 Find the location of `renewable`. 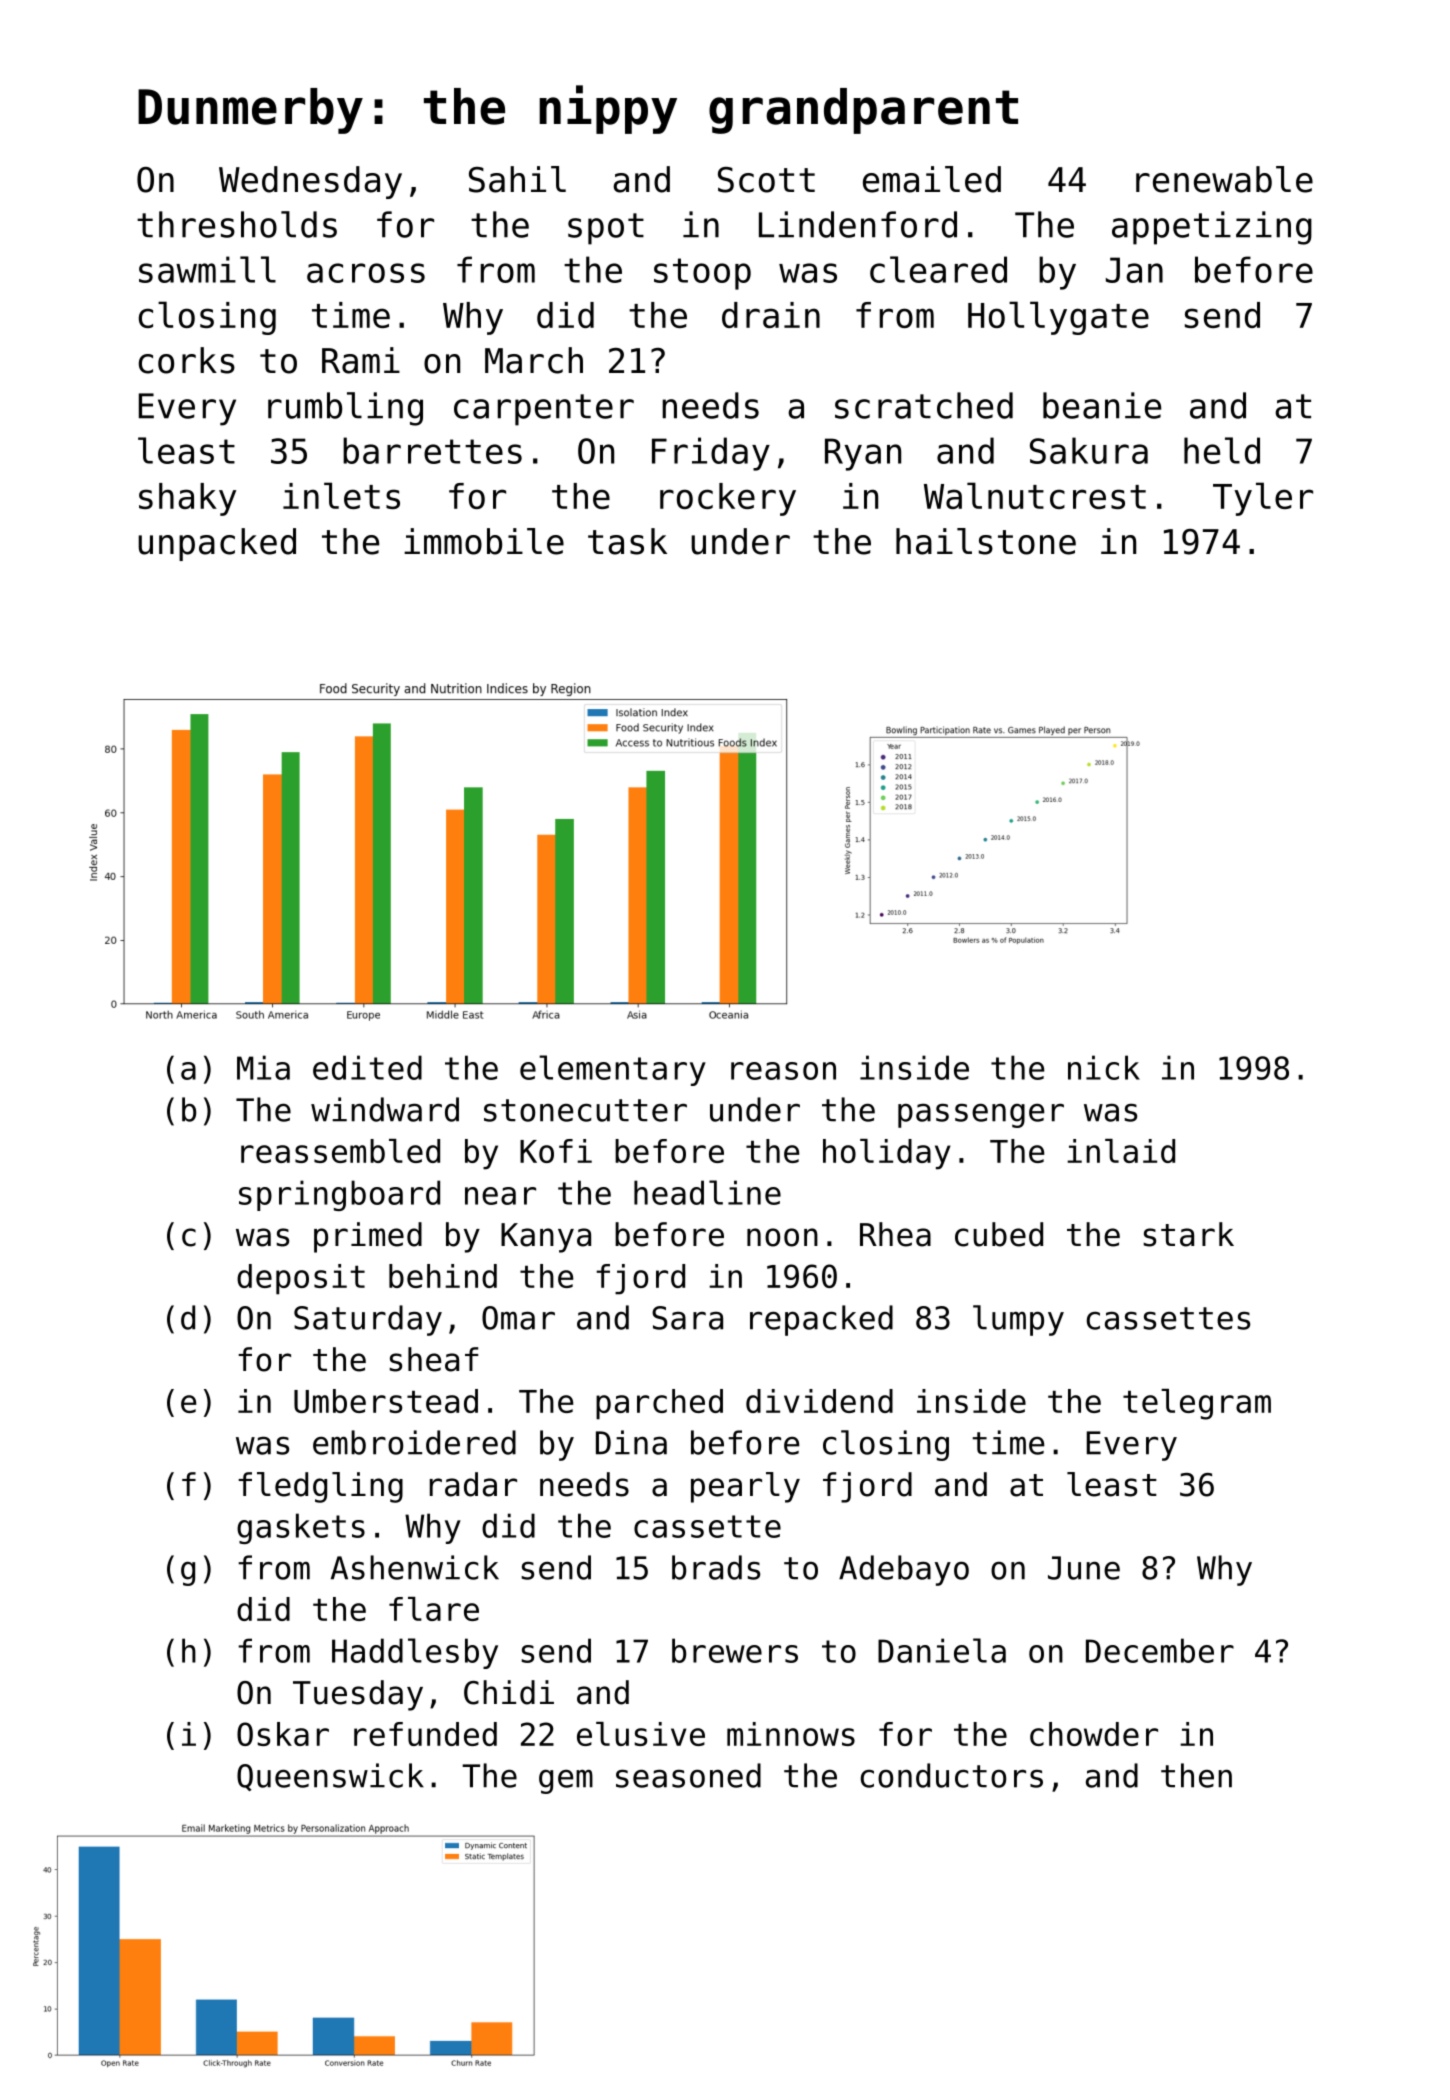

renewable is located at coordinates (1224, 179).
